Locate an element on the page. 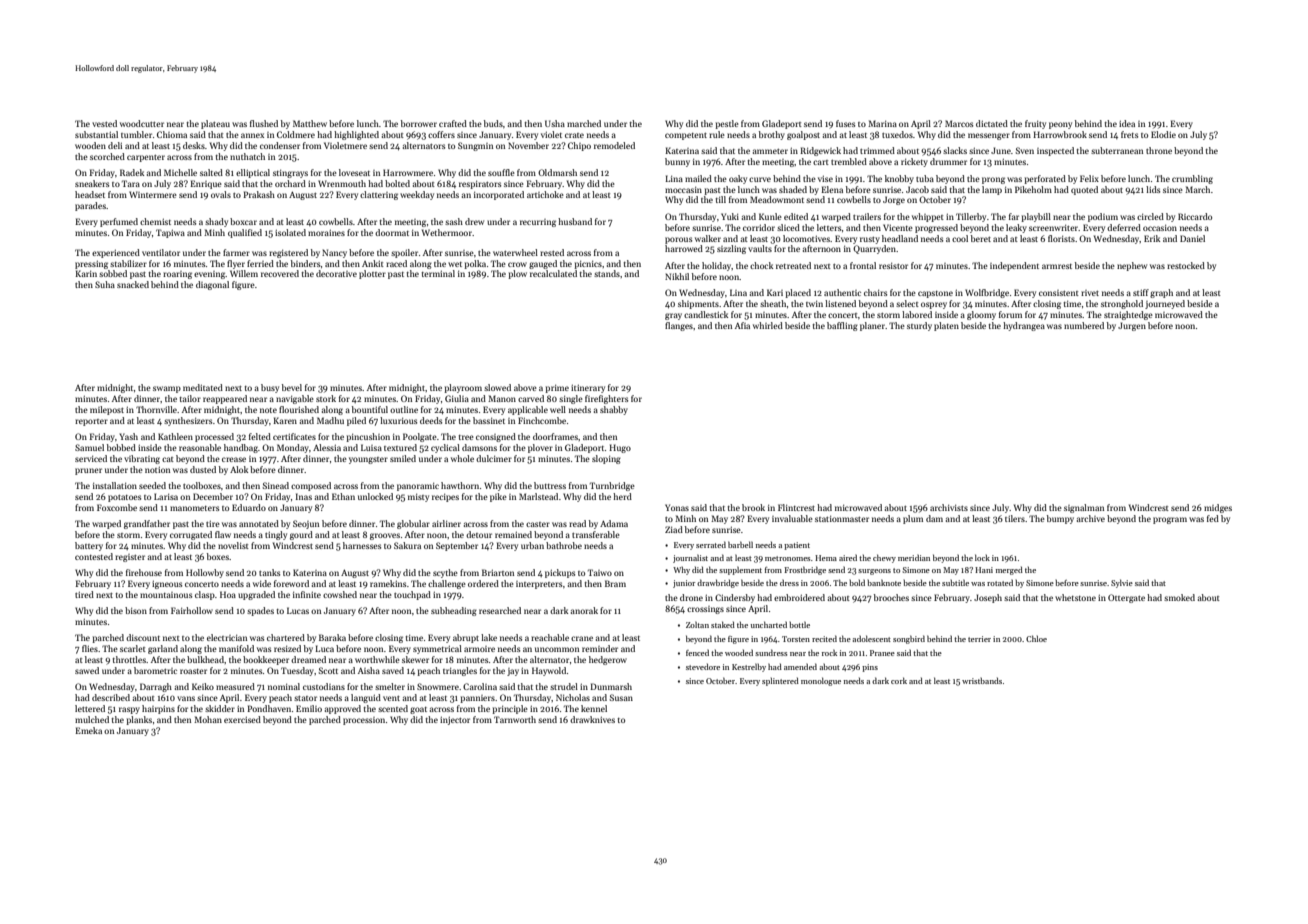 The image size is (1308, 924). Mohan is located at coordinates (208, 719).
